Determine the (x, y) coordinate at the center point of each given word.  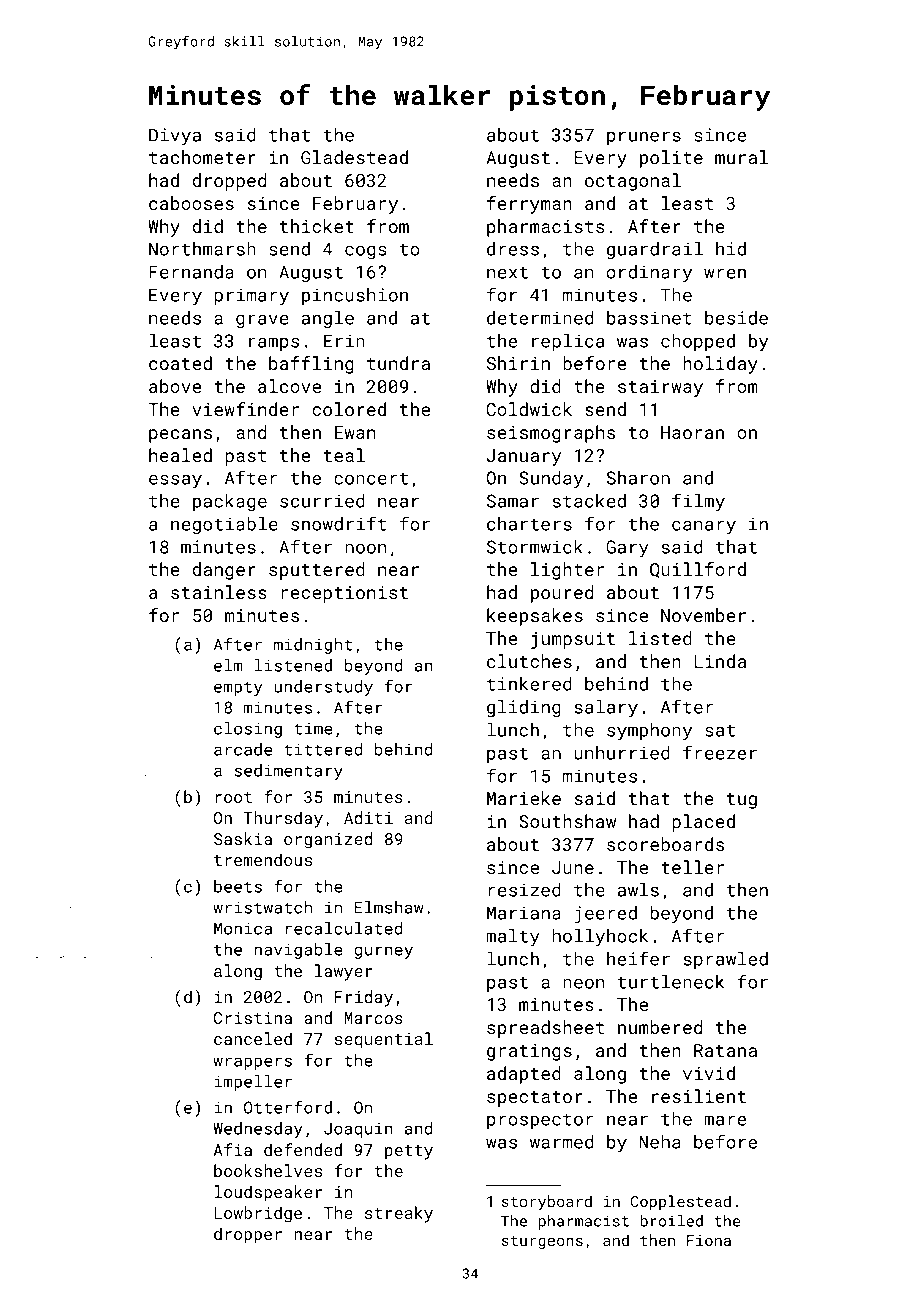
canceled (253, 1038)
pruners (644, 138)
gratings (529, 1052)
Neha (660, 1142)
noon (365, 548)
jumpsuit (573, 640)
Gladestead (354, 157)
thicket (317, 226)
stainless (219, 592)
